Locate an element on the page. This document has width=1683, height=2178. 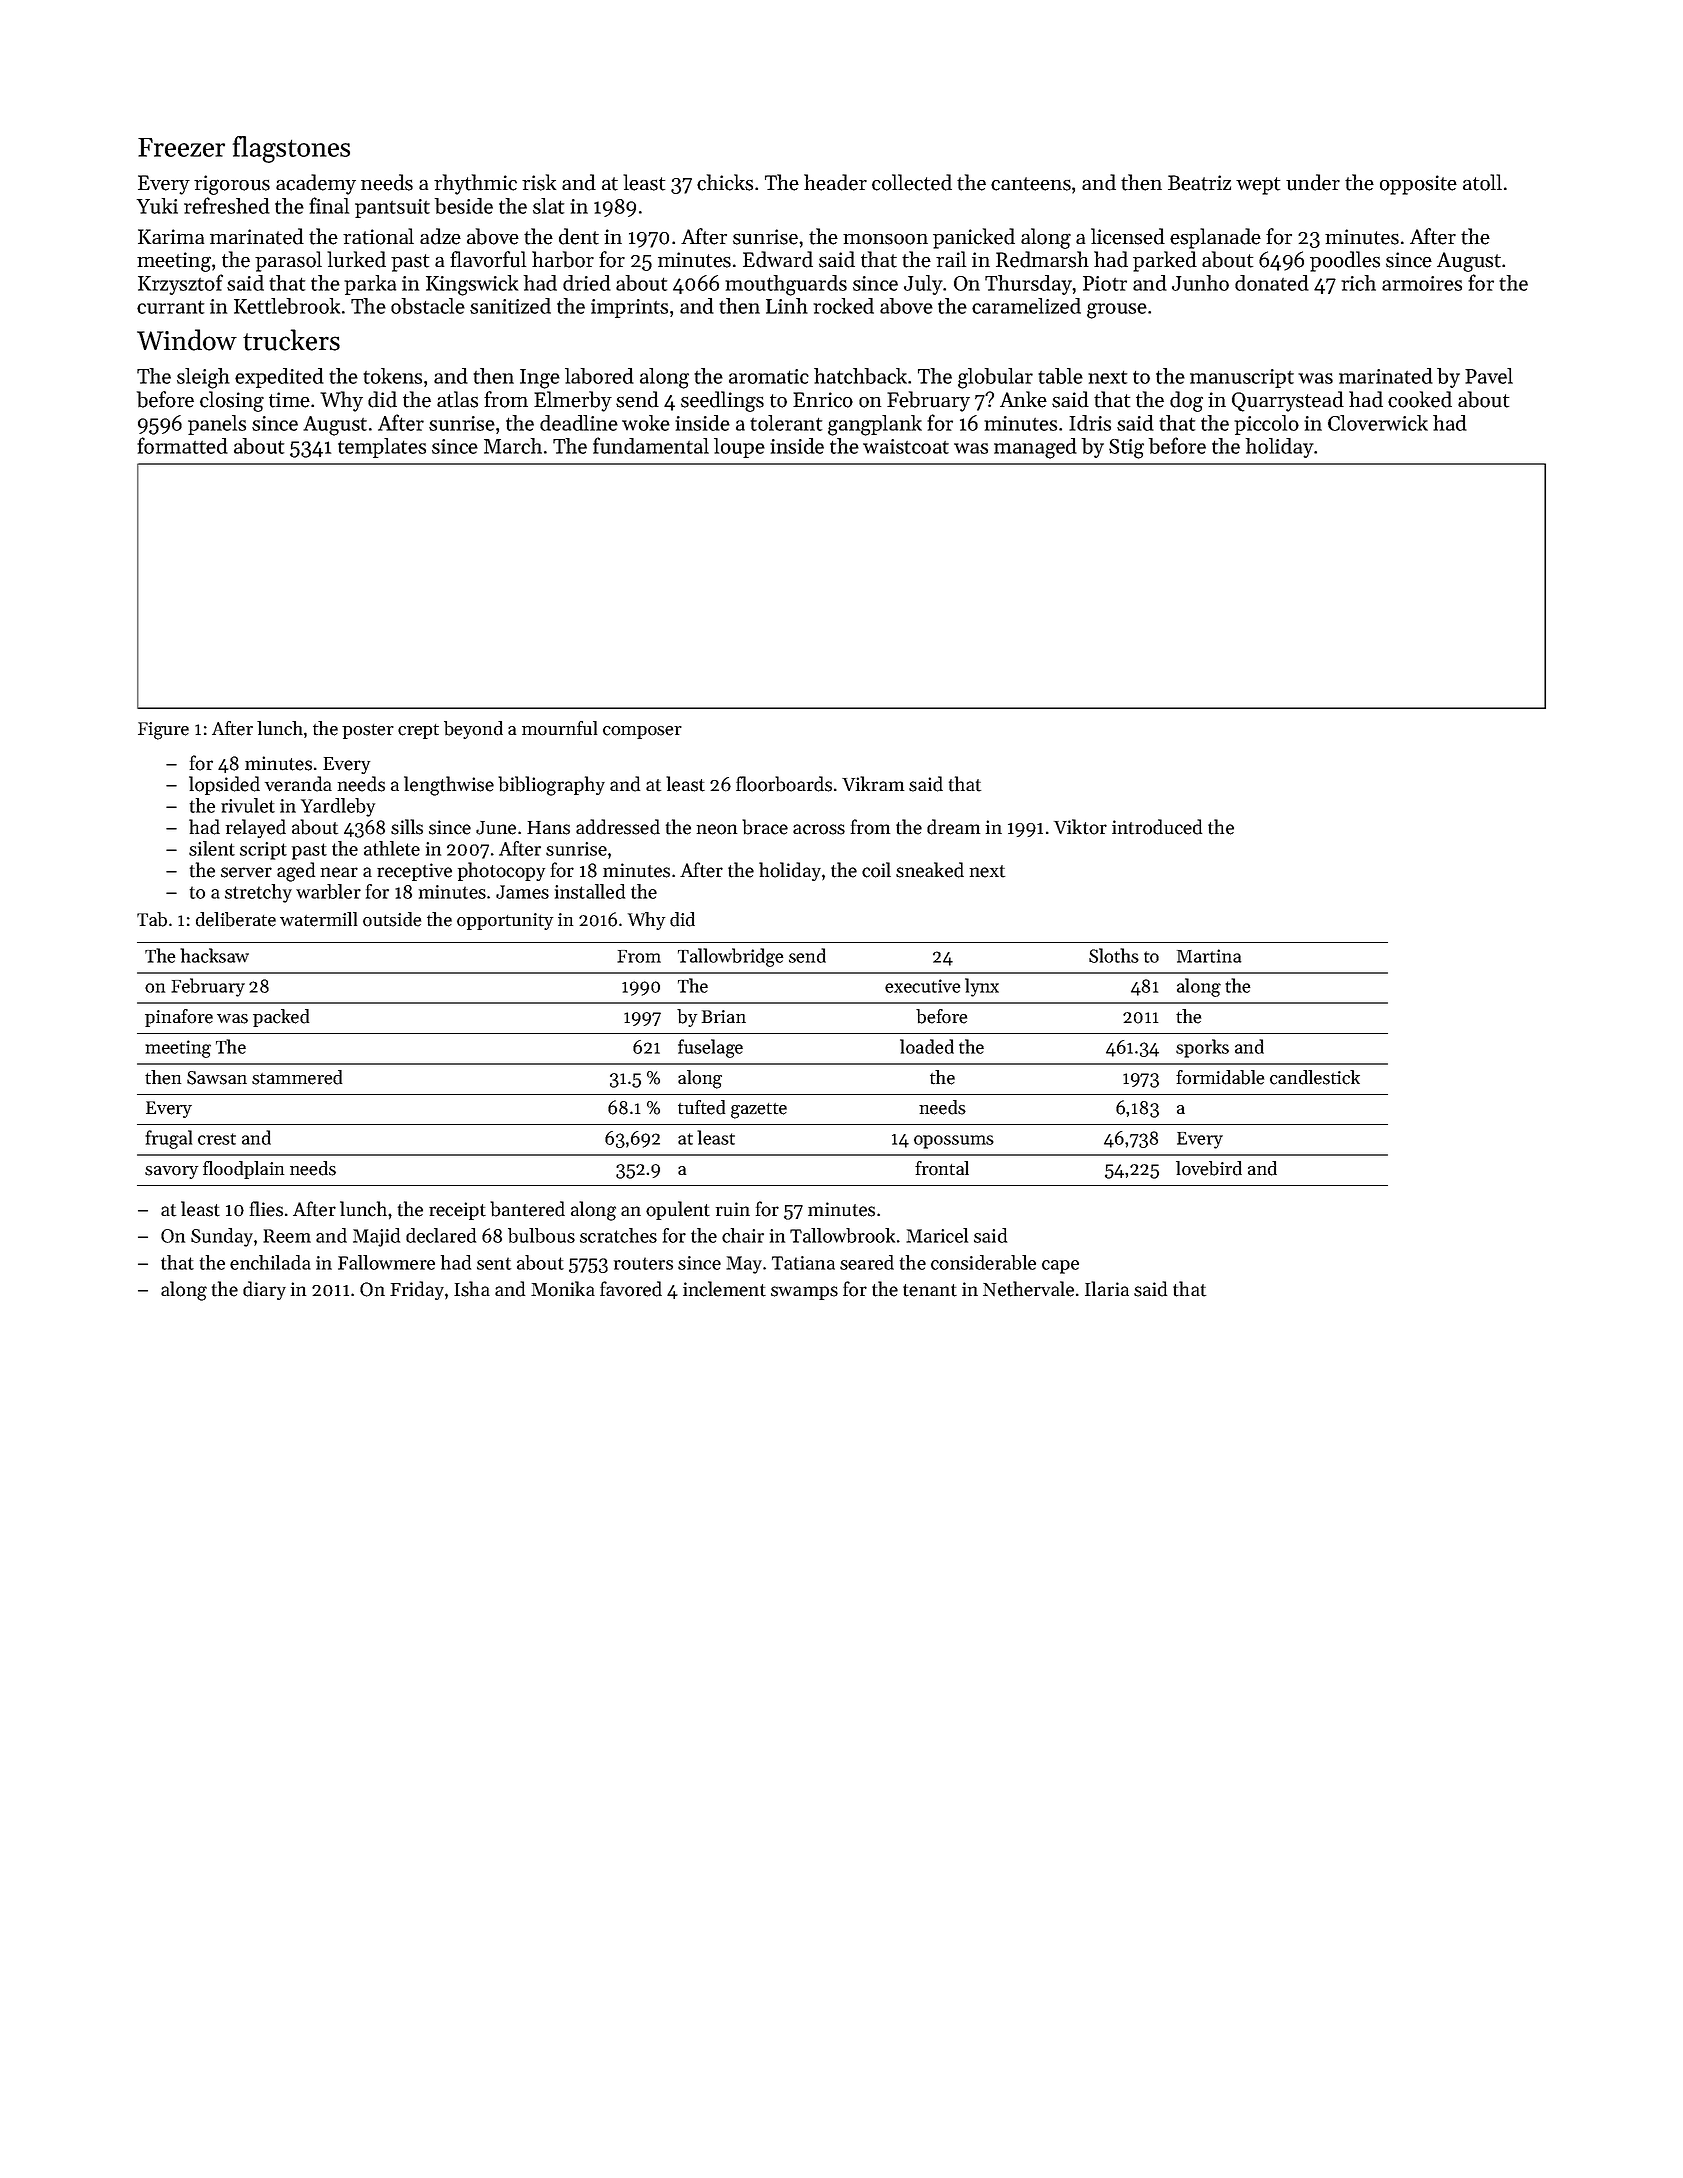
Edward is located at coordinates (778, 259).
